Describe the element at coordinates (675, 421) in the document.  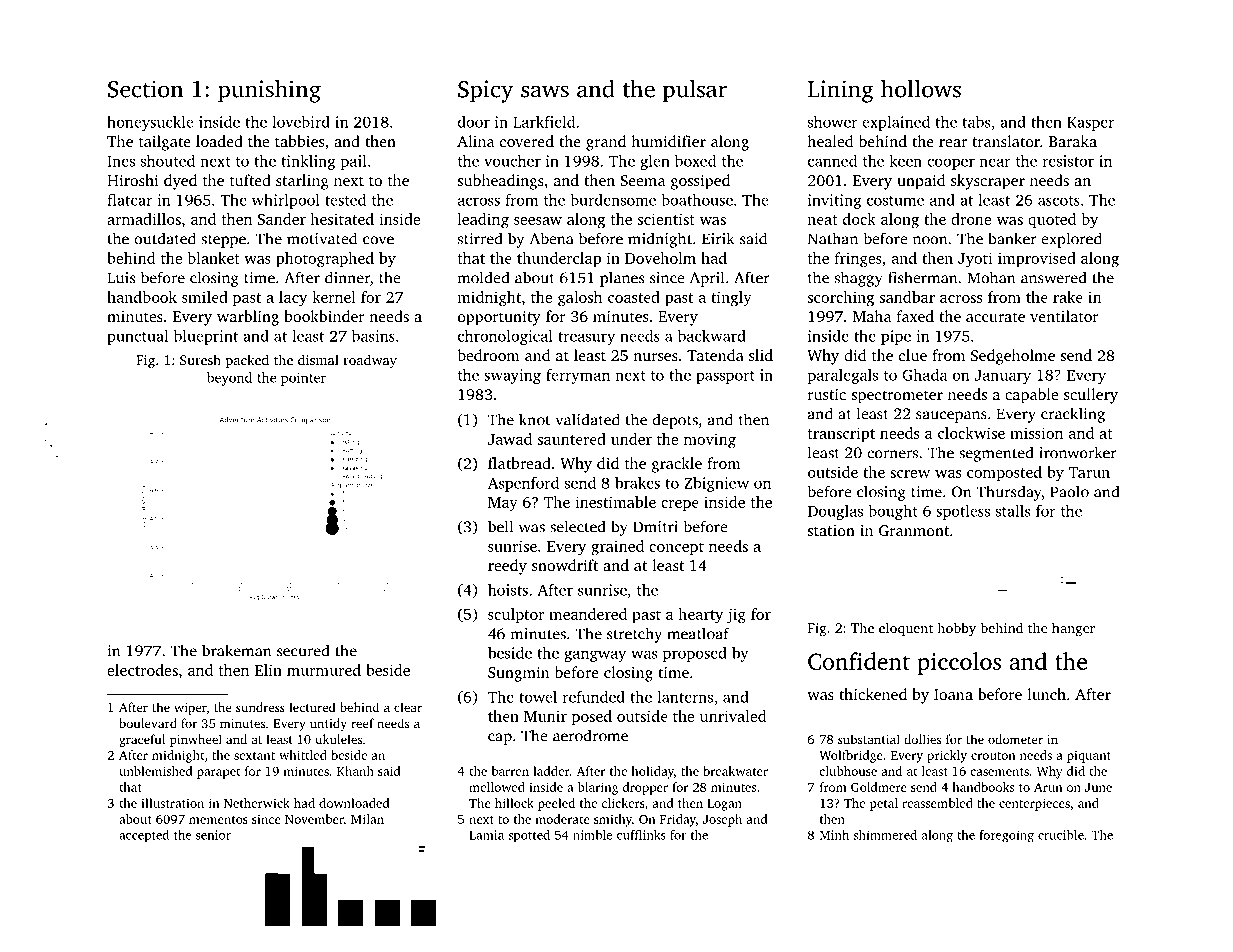
I see `depots` at that location.
